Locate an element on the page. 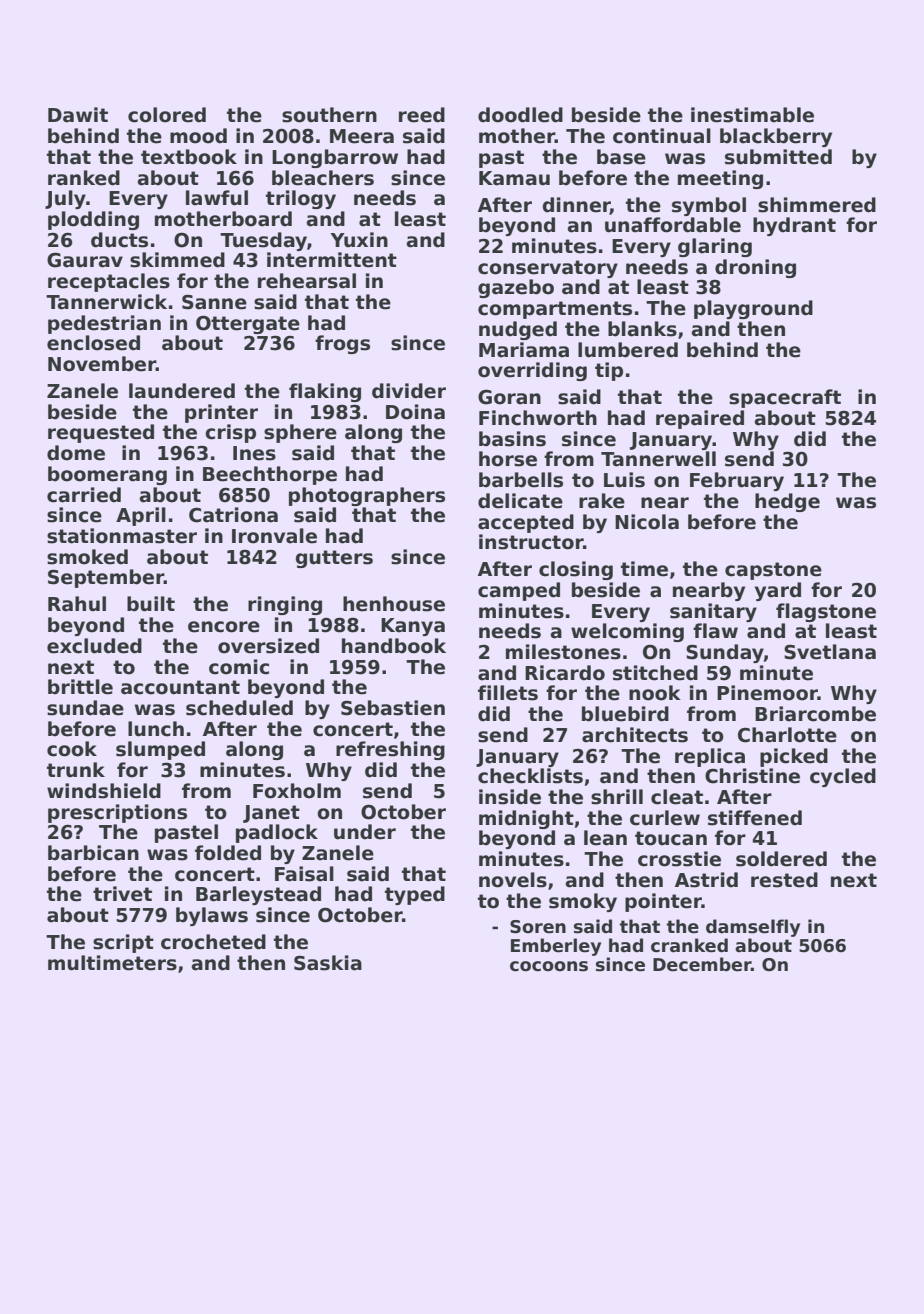 The image size is (924, 1314). southern is located at coordinates (329, 115).
